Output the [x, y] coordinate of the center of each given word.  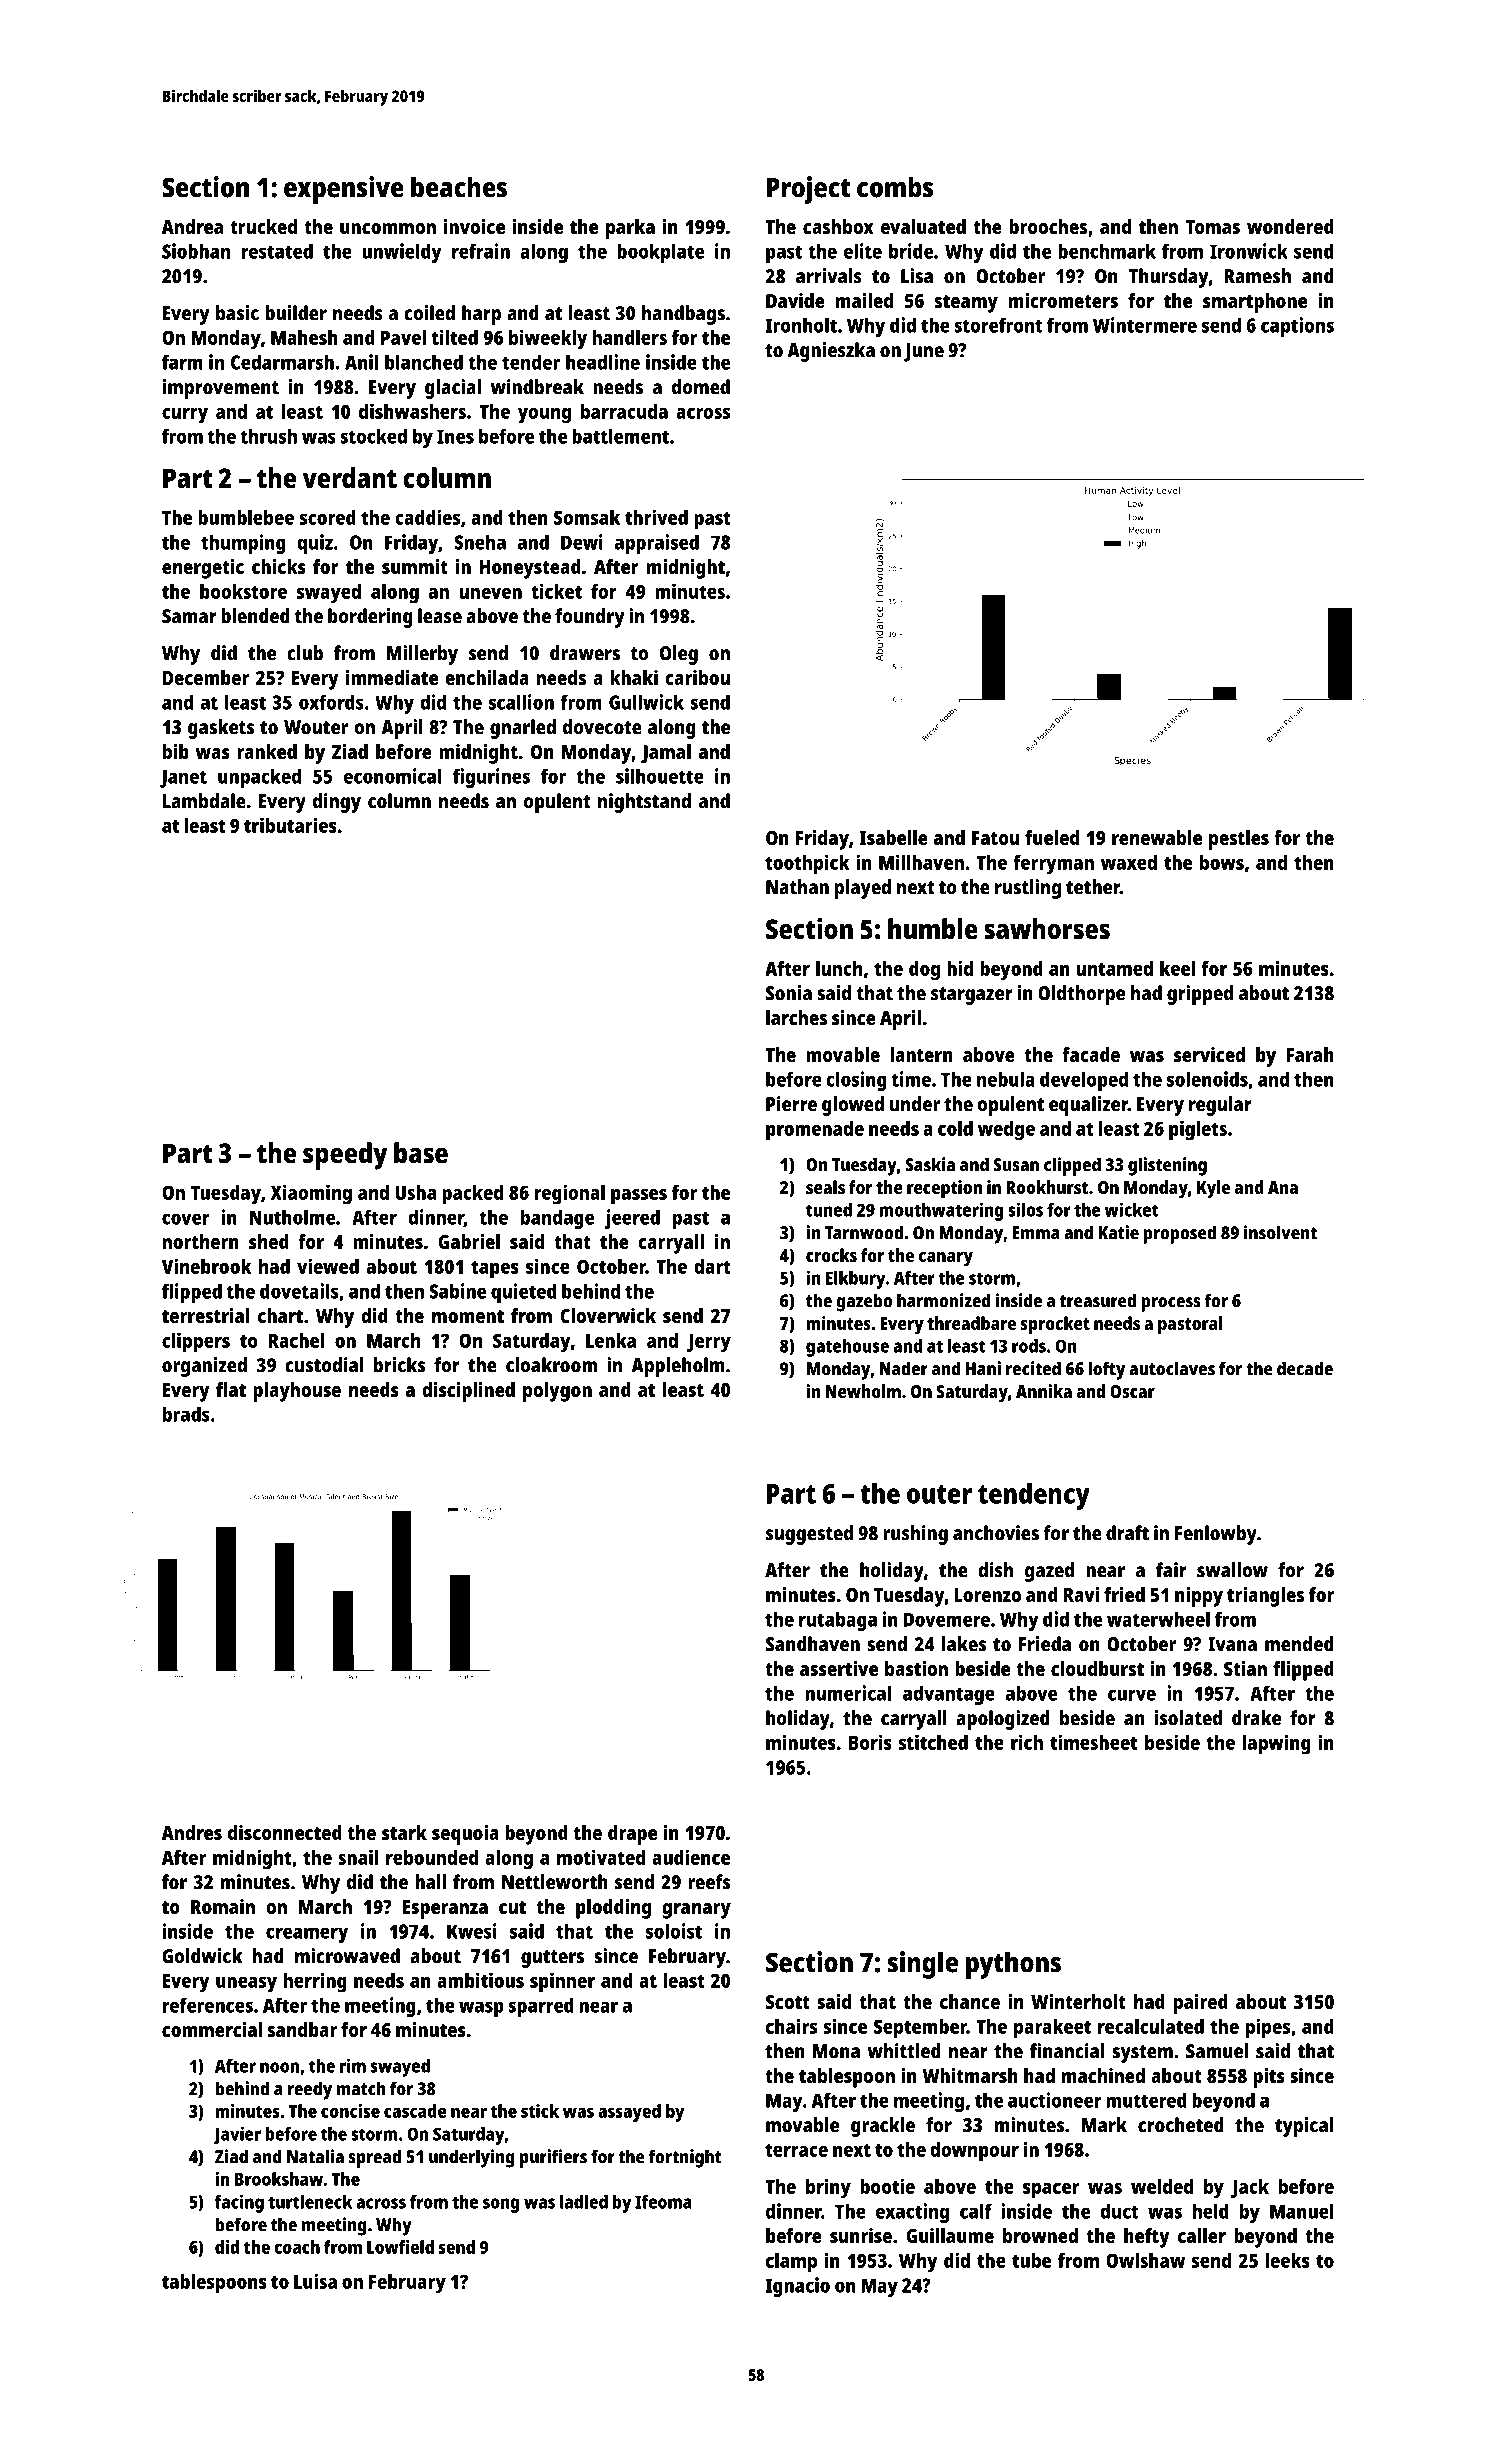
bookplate [661, 253]
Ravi [1081, 1594]
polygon [557, 1392]
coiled [429, 313]
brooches [1048, 226]
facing [239, 2204]
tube [1031, 2260]
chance [970, 2001]
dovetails [299, 1291]
